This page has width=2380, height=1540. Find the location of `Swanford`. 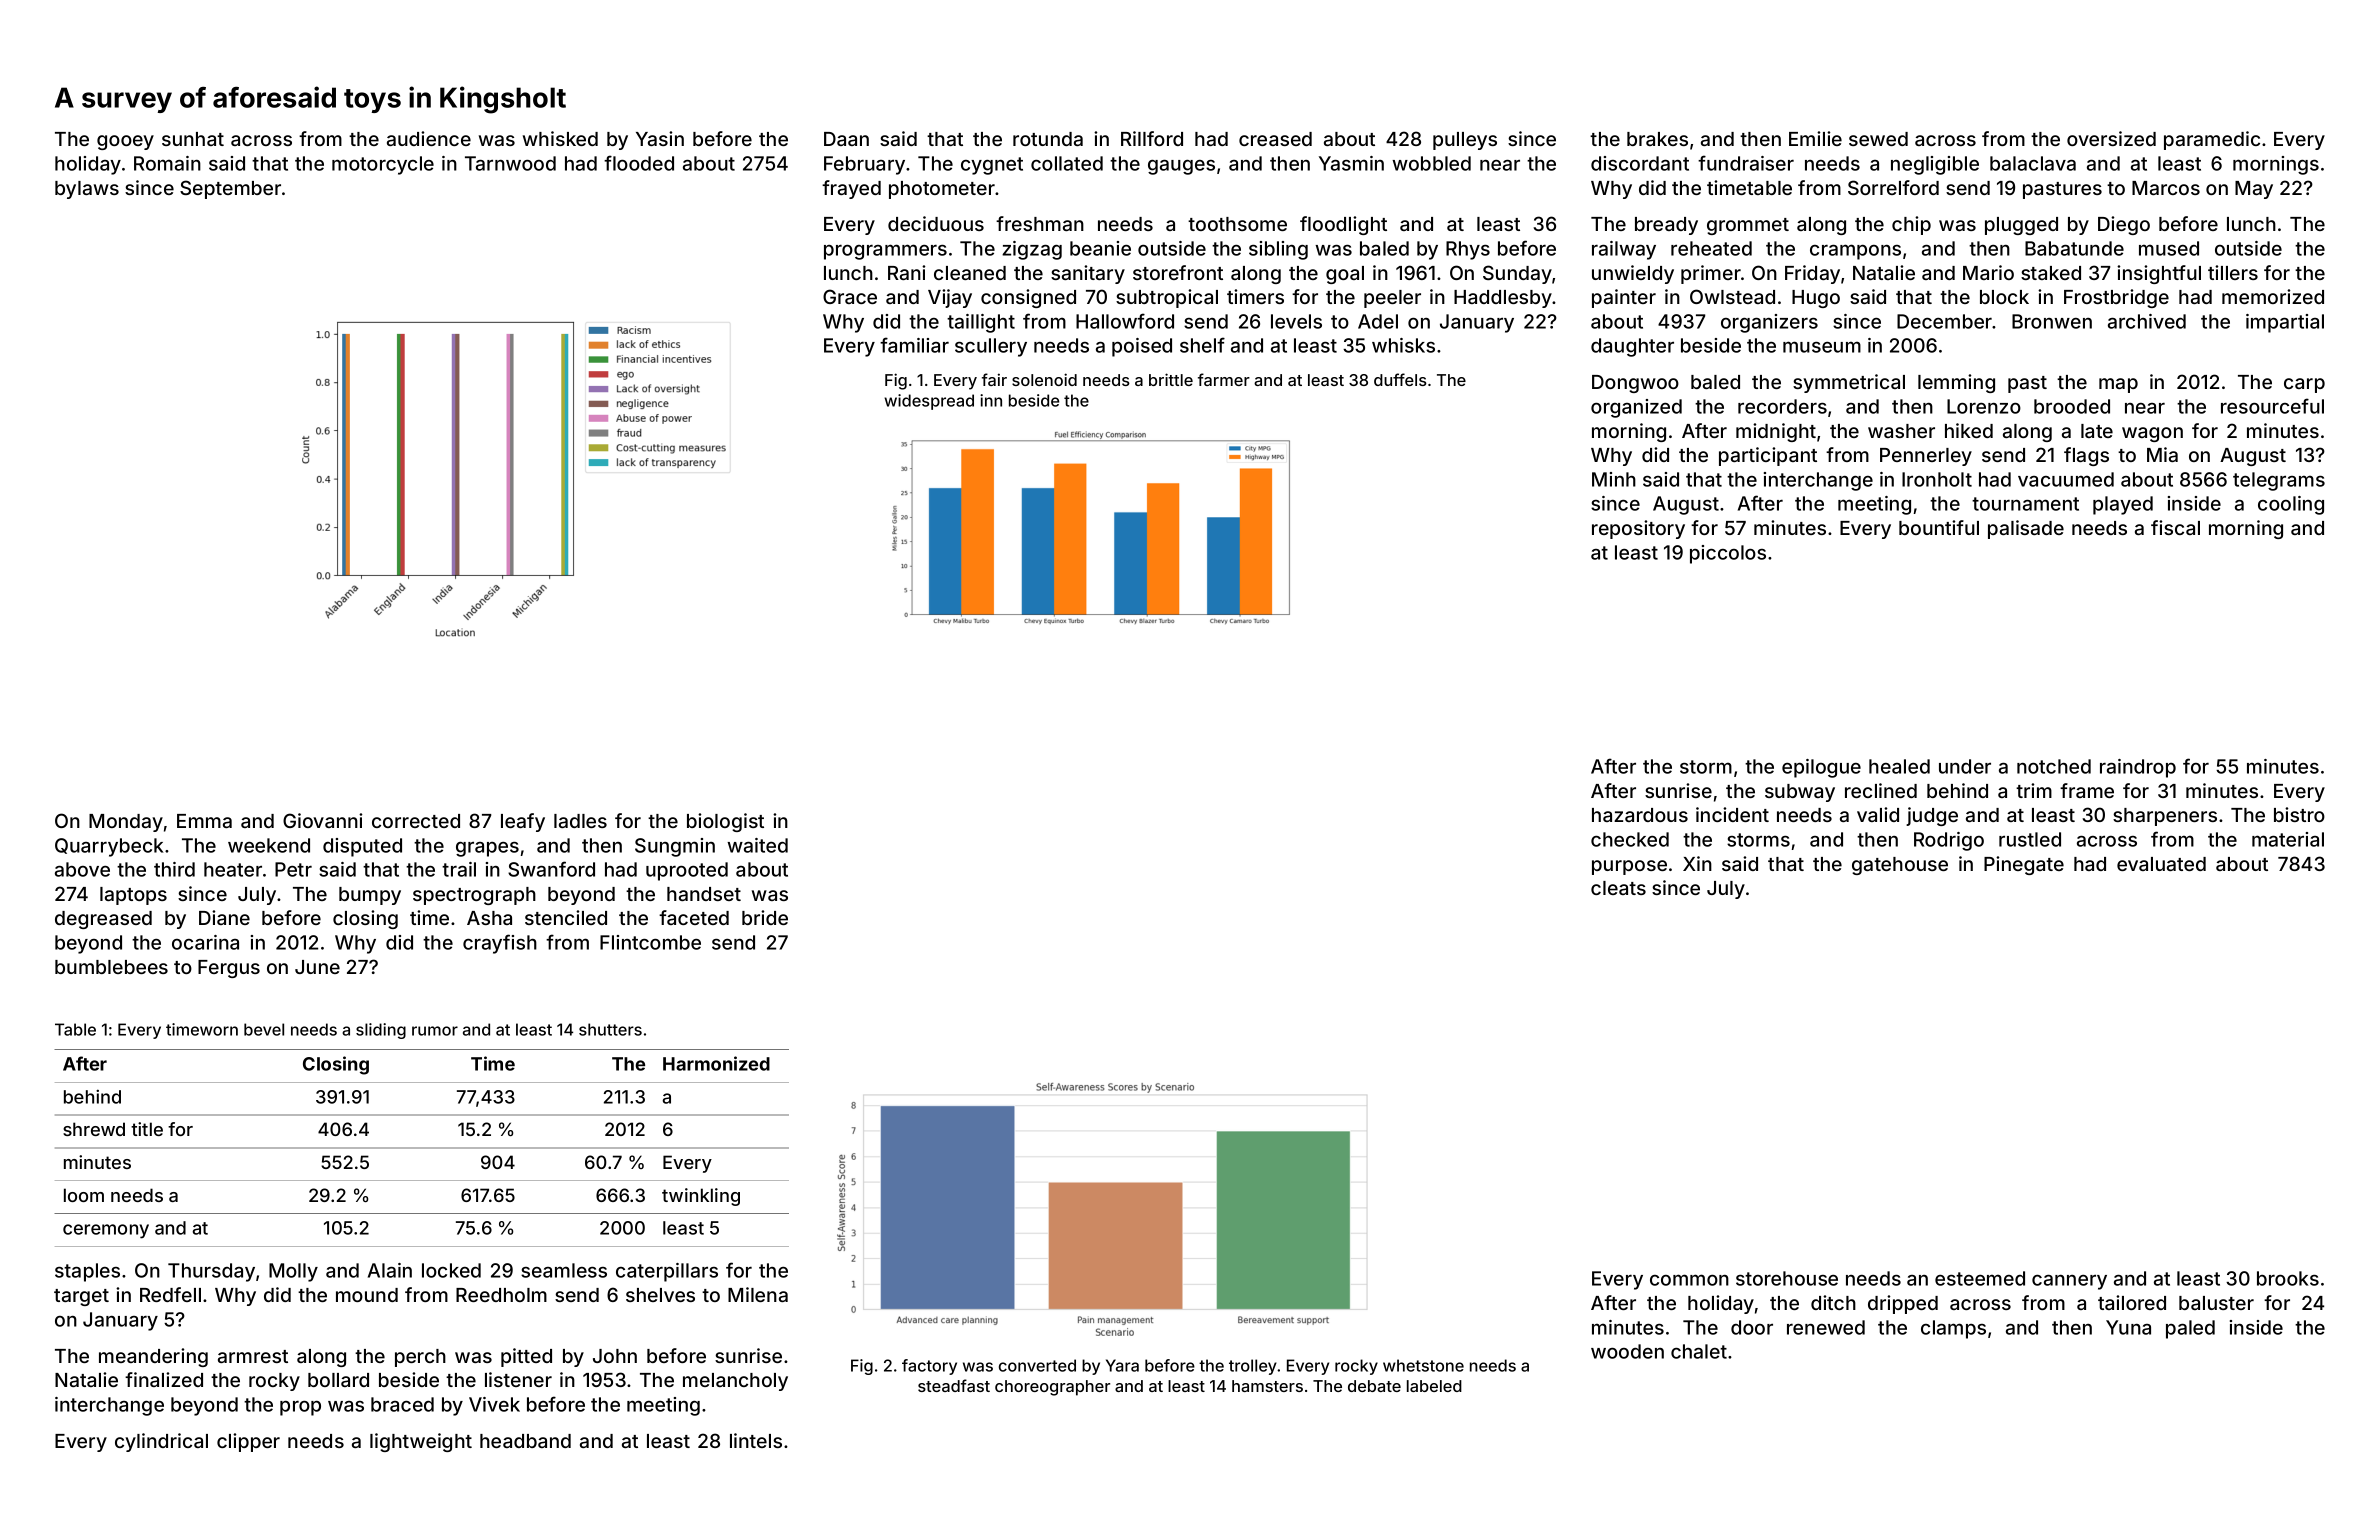

Swanford is located at coordinates (551, 869).
